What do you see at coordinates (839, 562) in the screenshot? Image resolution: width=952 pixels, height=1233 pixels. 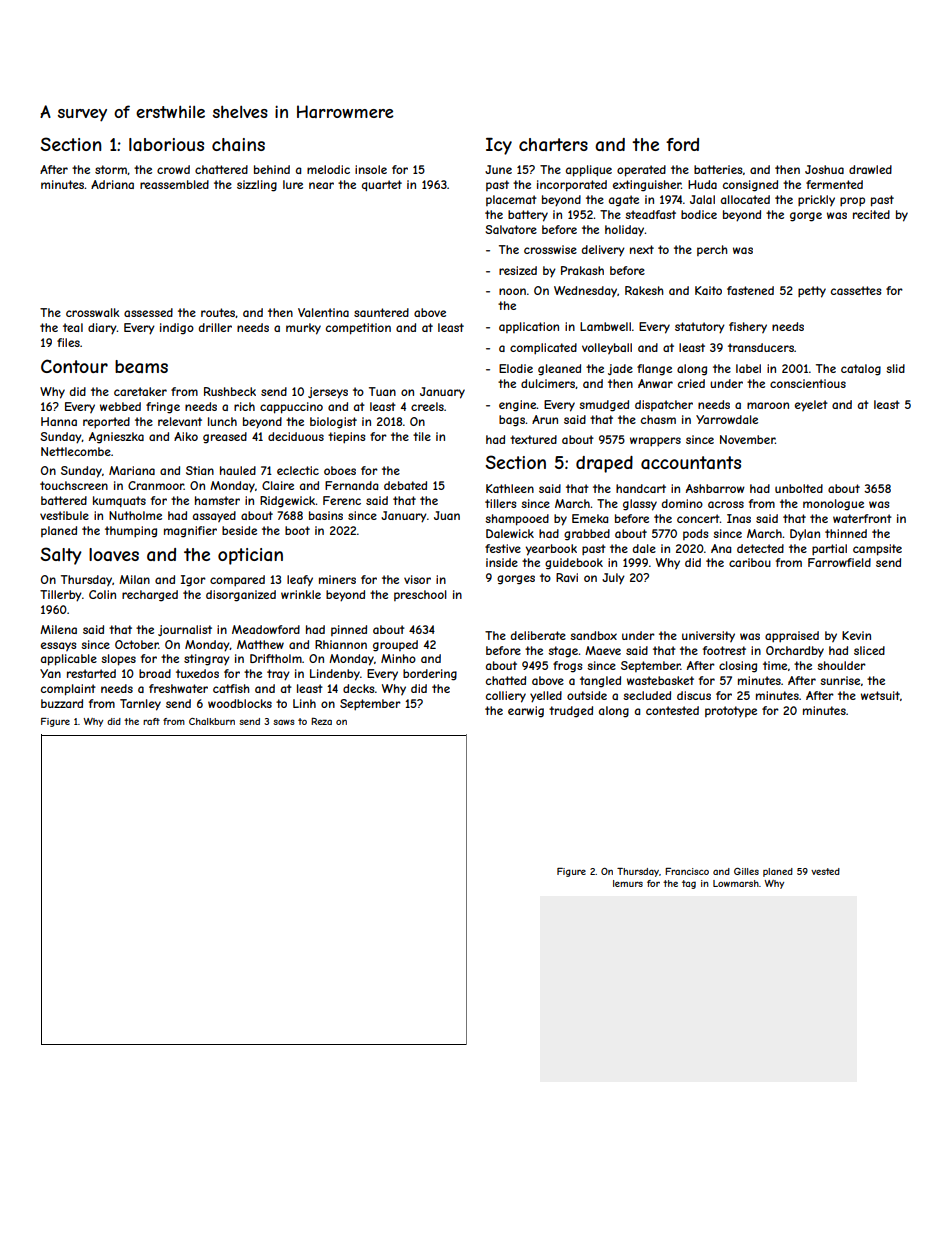 I see `Farrowfield` at bounding box center [839, 562].
